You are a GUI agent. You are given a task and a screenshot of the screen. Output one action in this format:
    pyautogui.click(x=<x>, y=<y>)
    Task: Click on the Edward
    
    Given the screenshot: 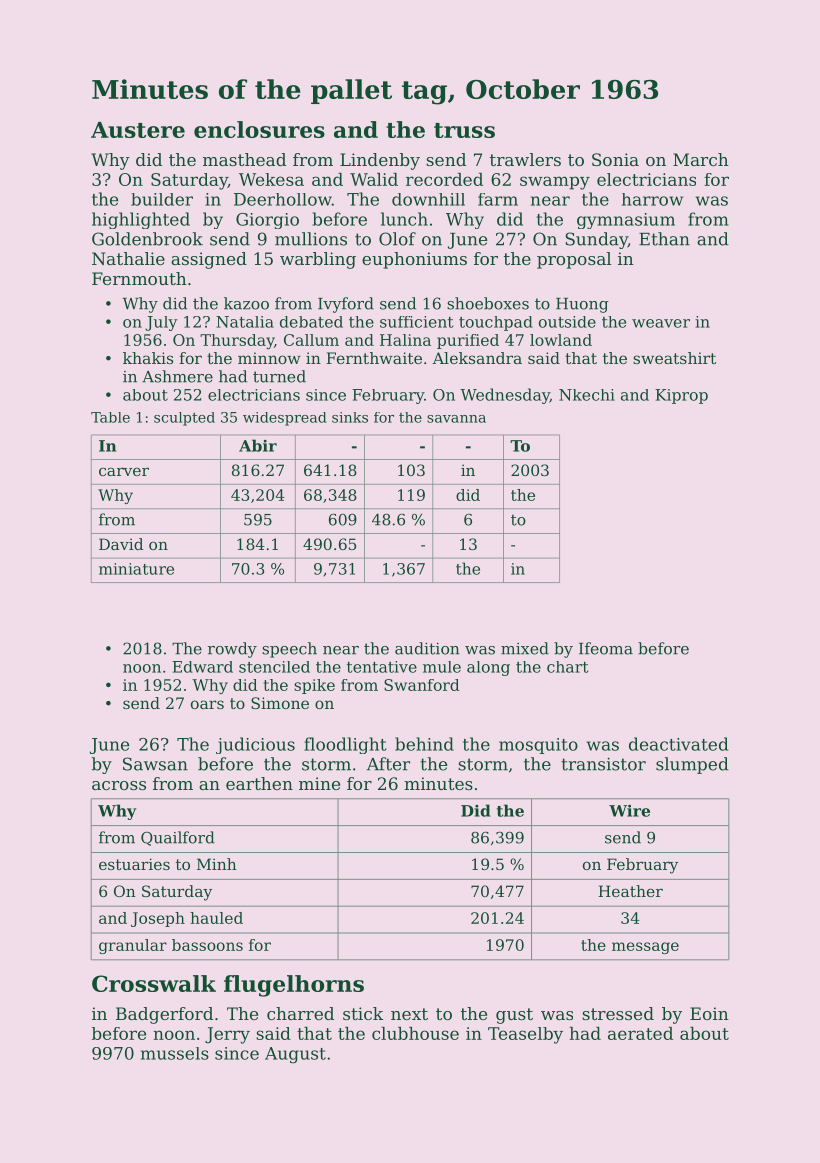 What is the action you would take?
    pyautogui.click(x=202, y=667)
